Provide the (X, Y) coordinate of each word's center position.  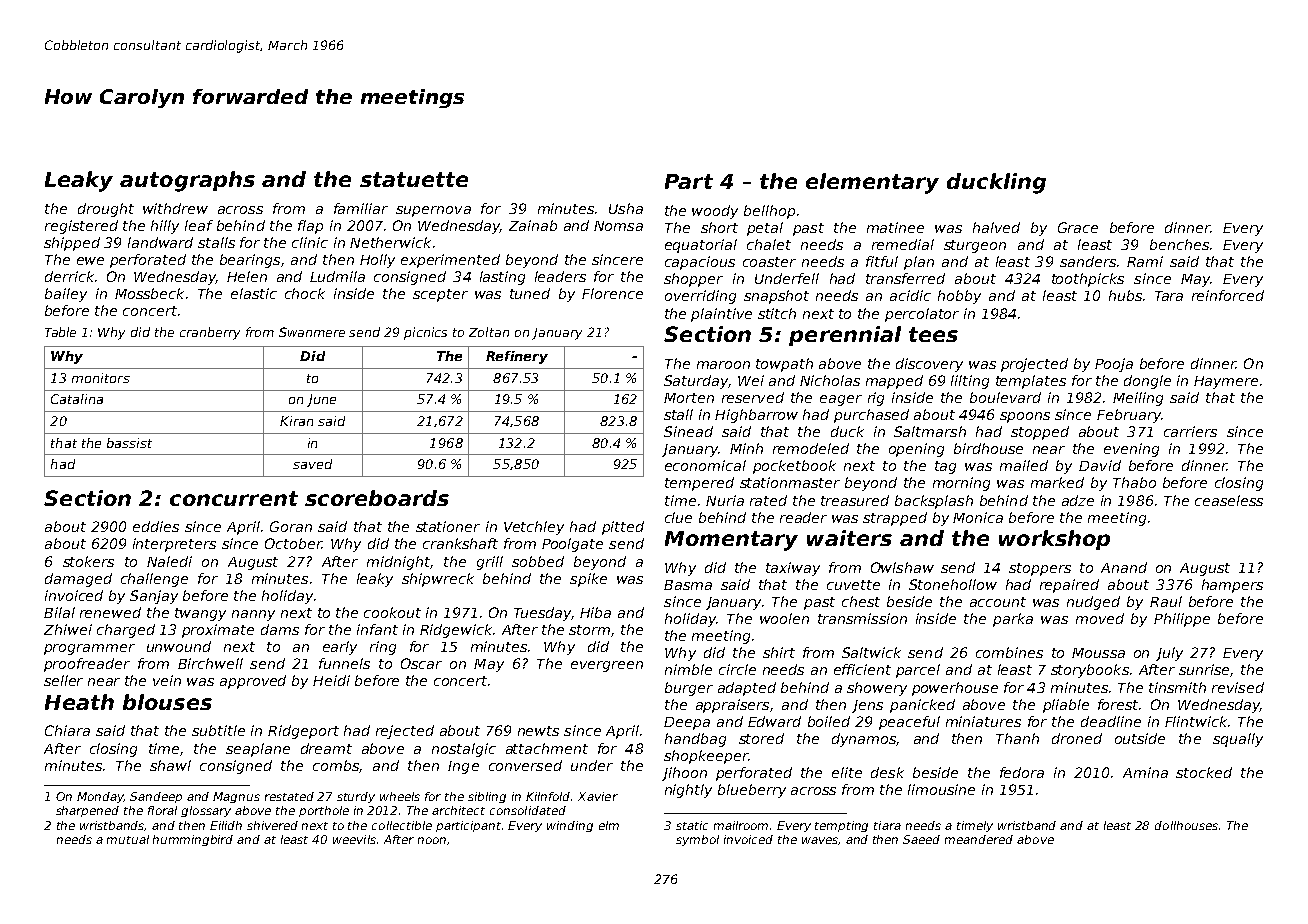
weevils (354, 839)
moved (1100, 618)
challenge (154, 580)
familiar (361, 208)
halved (996, 227)
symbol (697, 840)
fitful (882, 261)
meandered (979, 839)
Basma (688, 585)
